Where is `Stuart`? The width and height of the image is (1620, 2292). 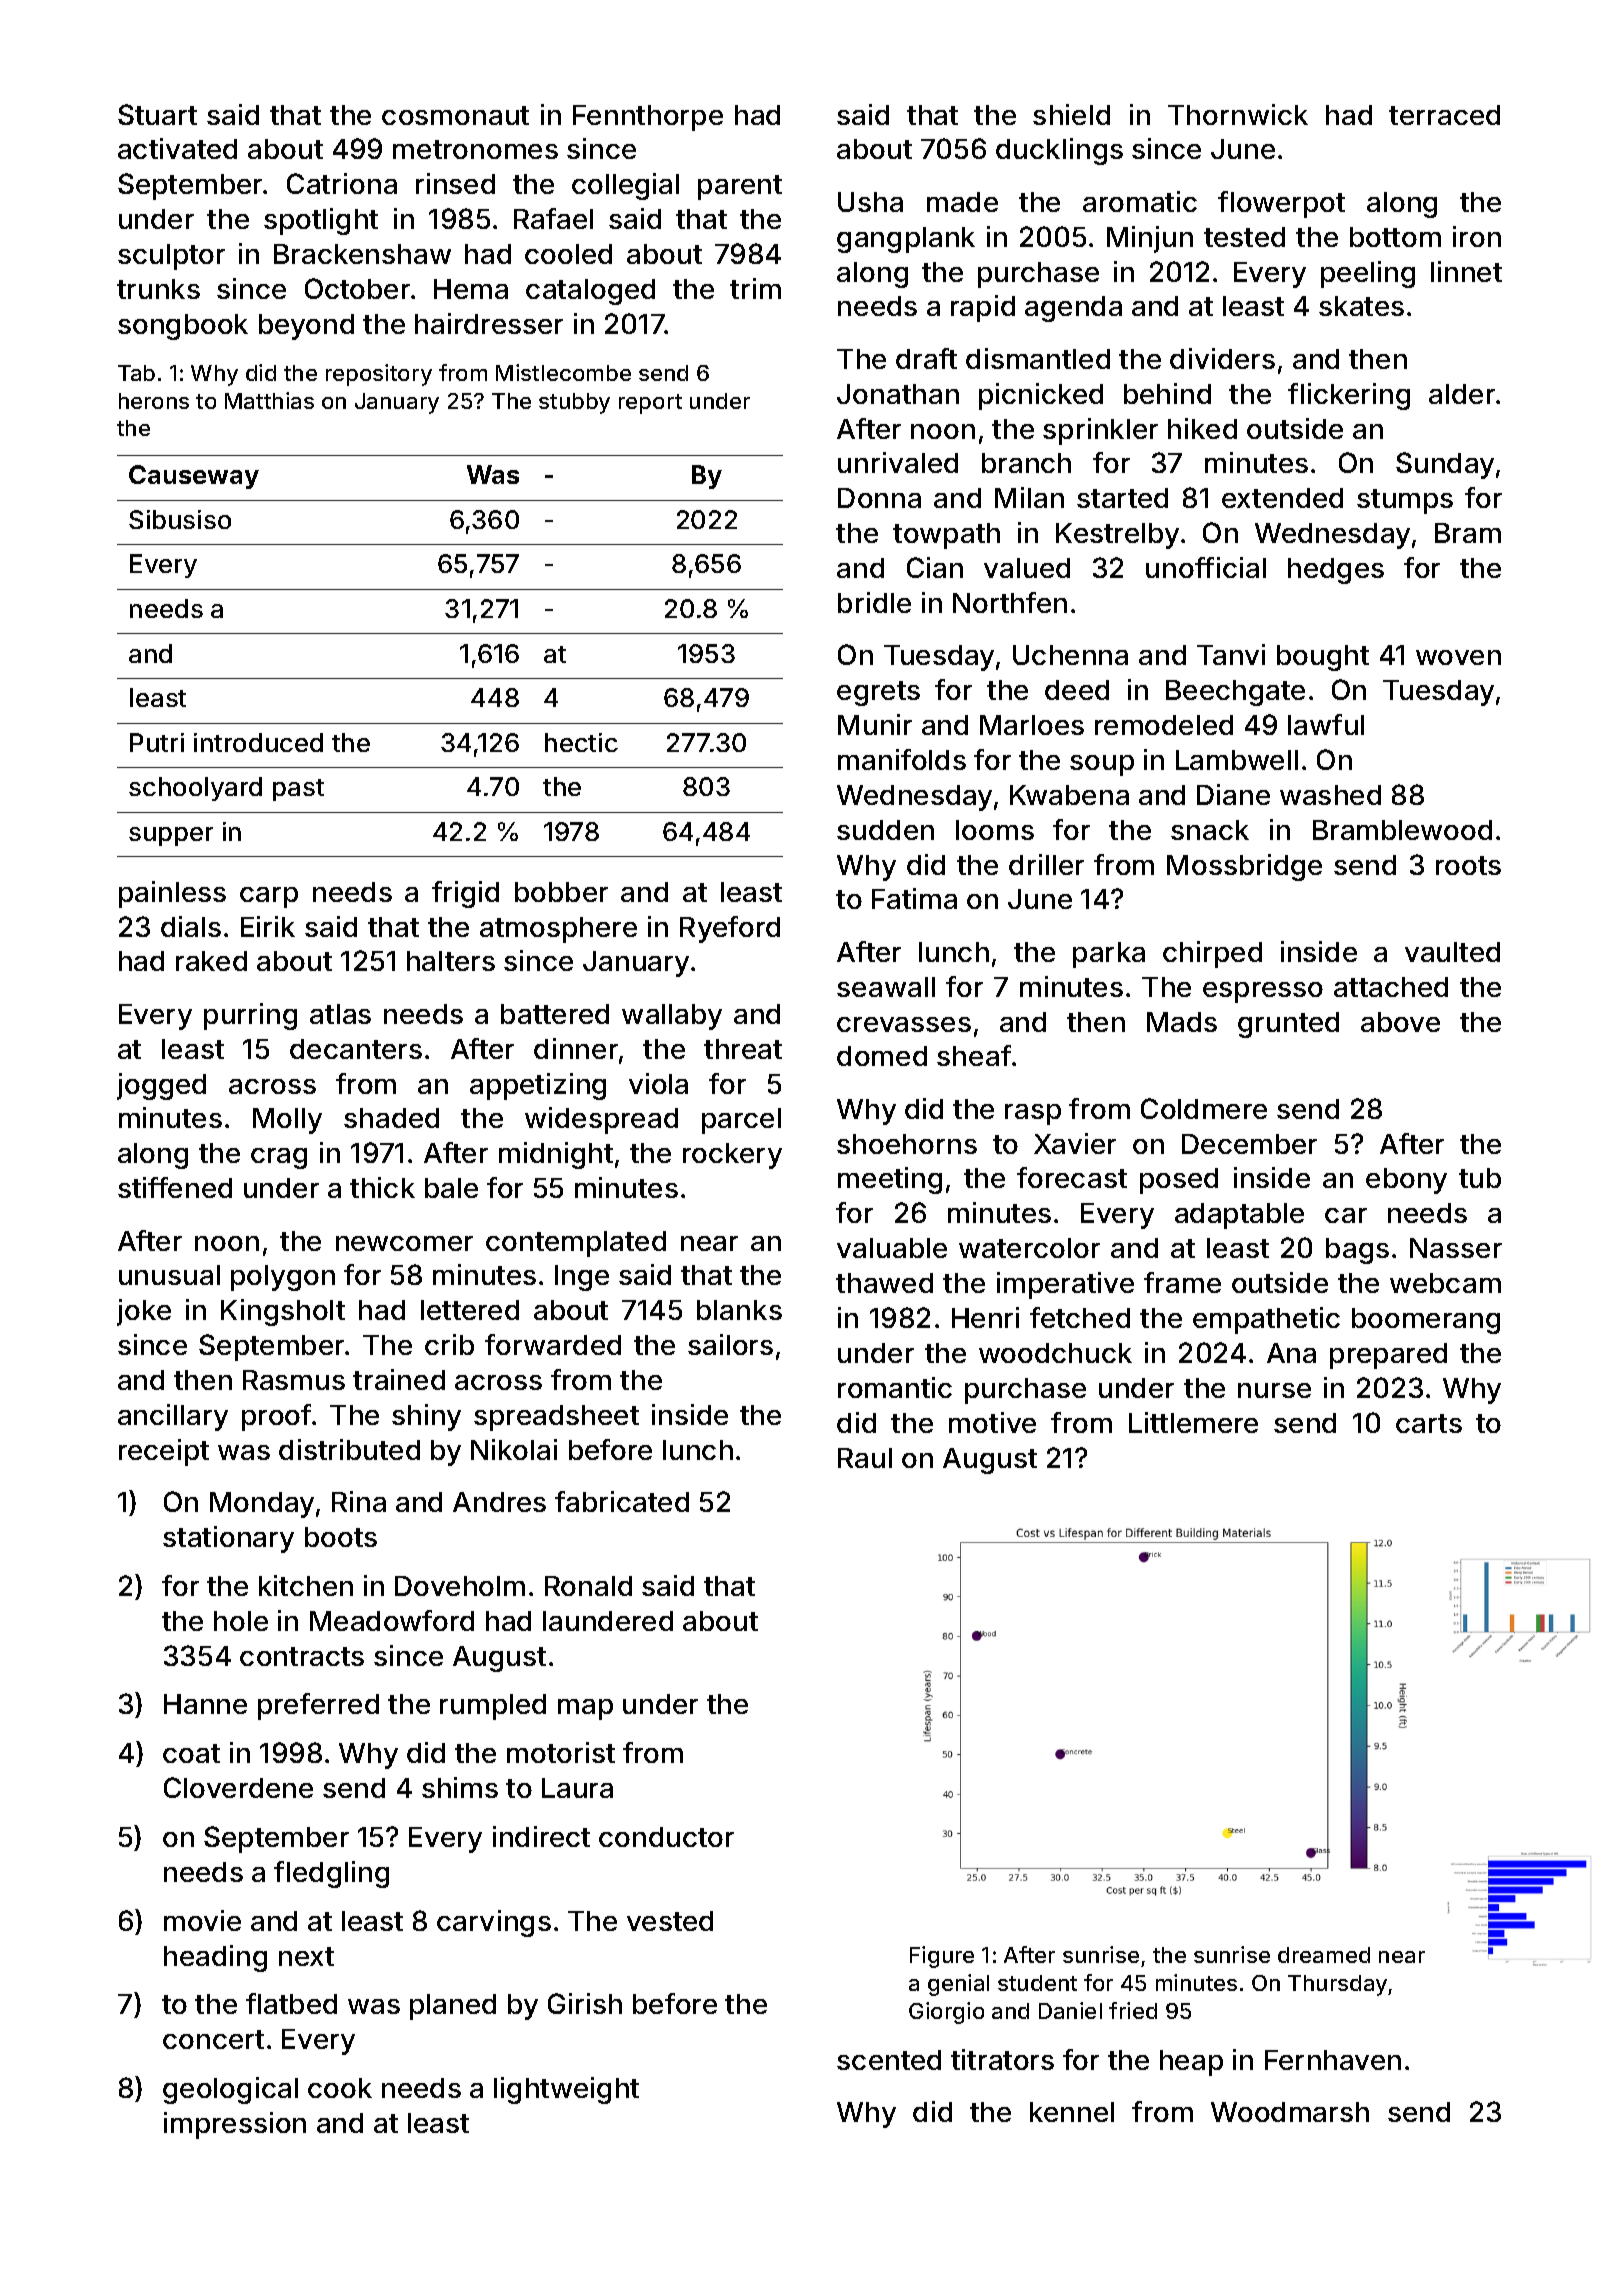 Stuart is located at coordinates (157, 114).
